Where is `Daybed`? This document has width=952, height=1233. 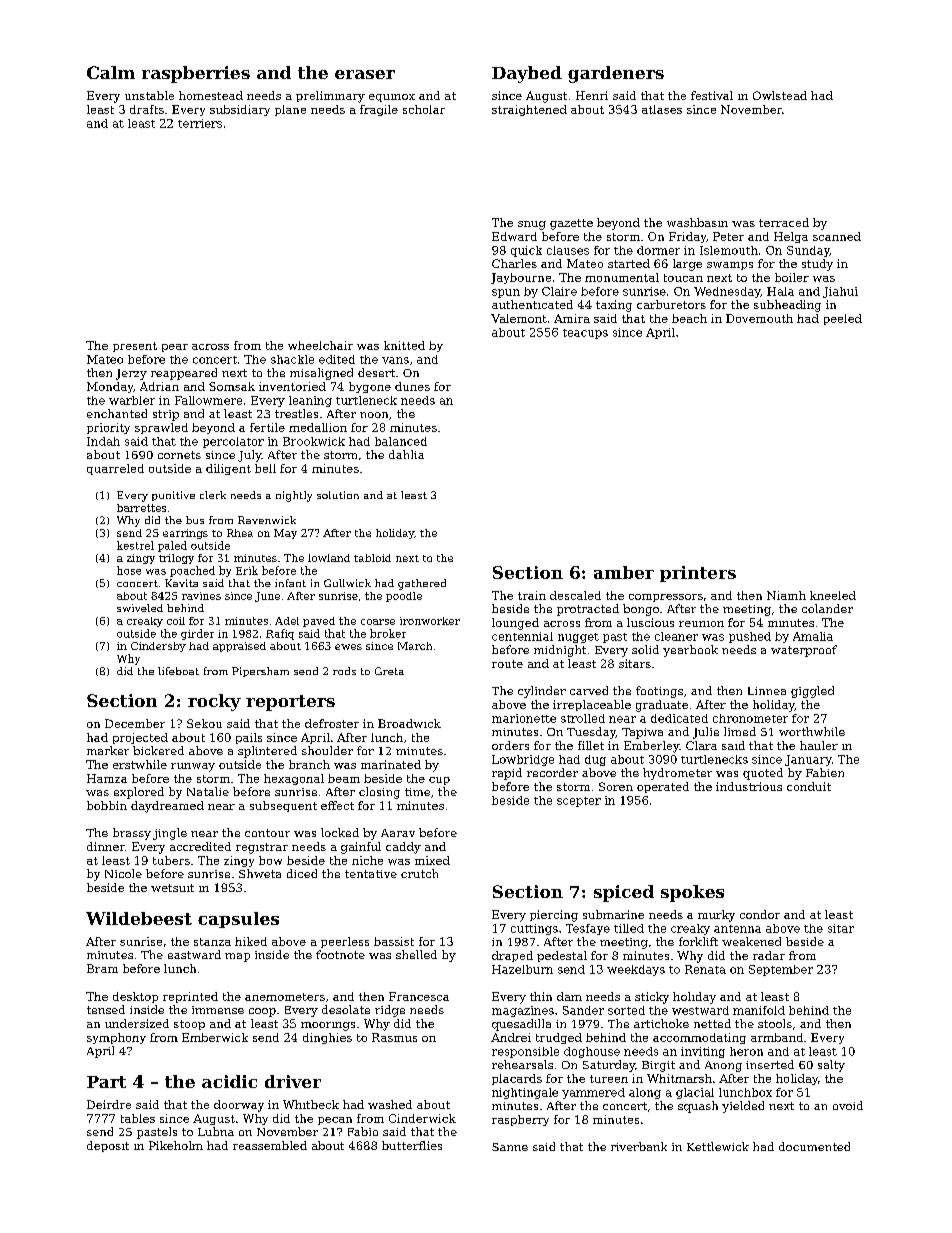
Daybed is located at coordinates (527, 74).
